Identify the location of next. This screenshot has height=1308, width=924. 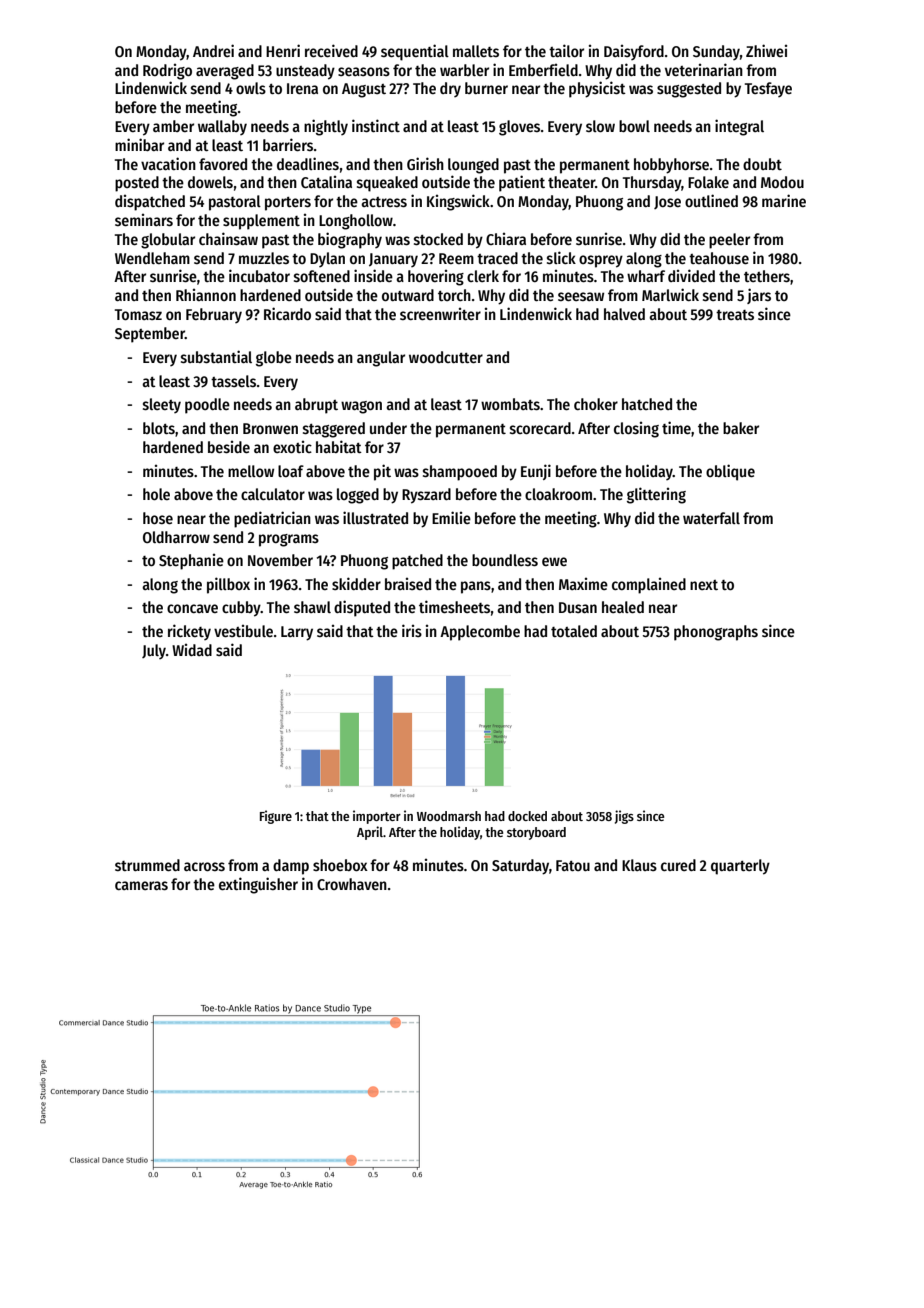
(704, 585).
